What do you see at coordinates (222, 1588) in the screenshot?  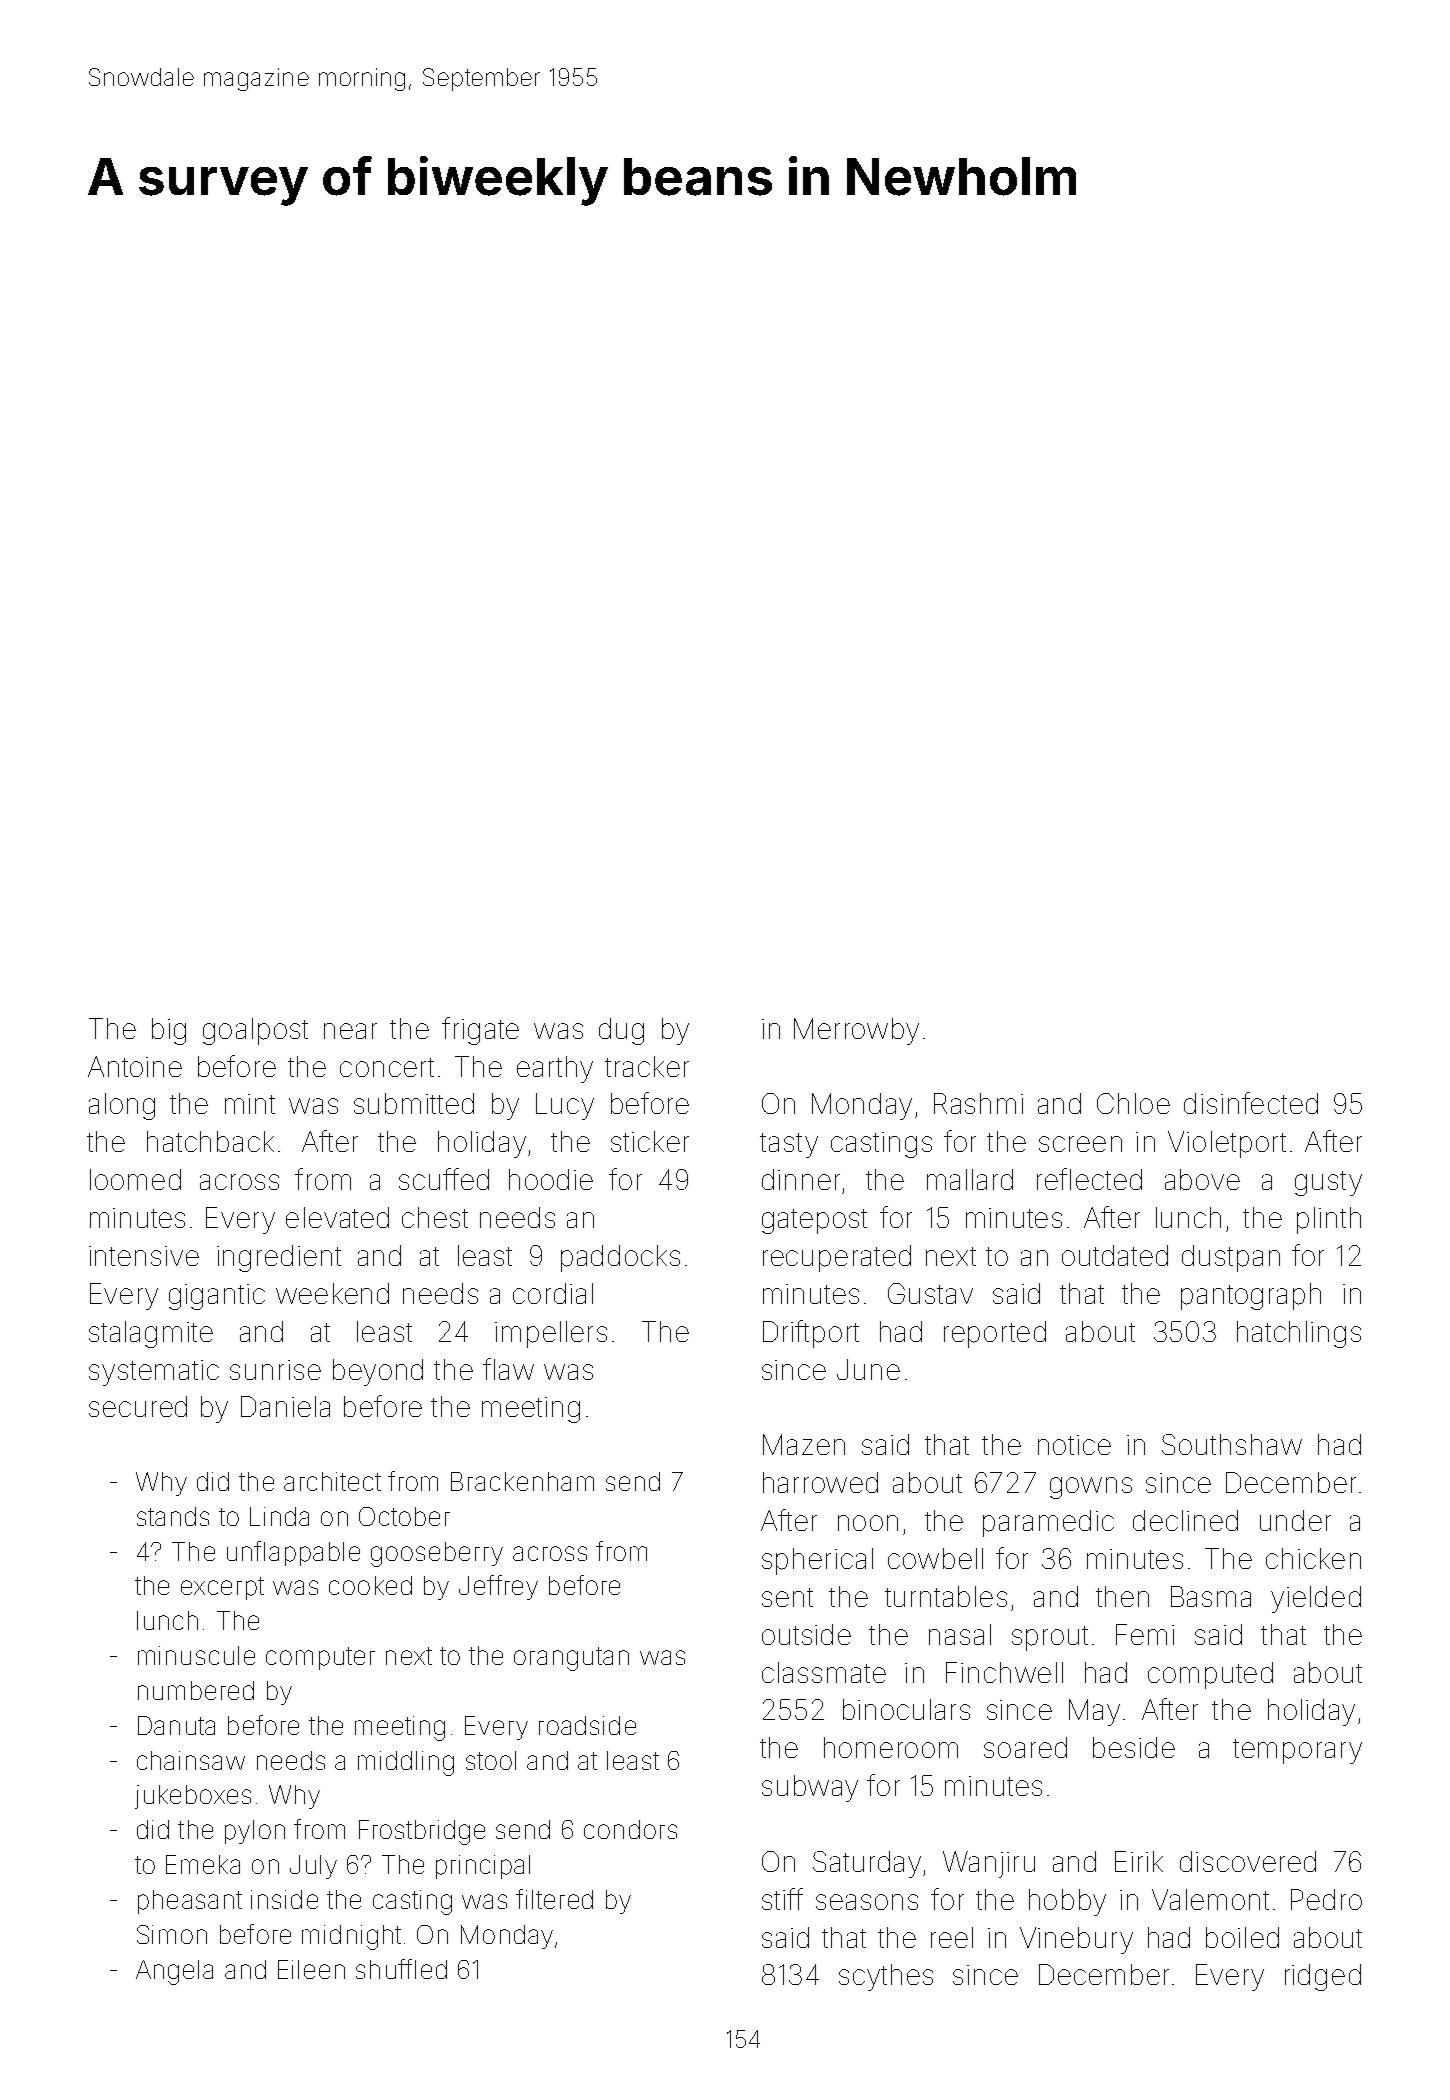 I see `excerpt` at bounding box center [222, 1588].
